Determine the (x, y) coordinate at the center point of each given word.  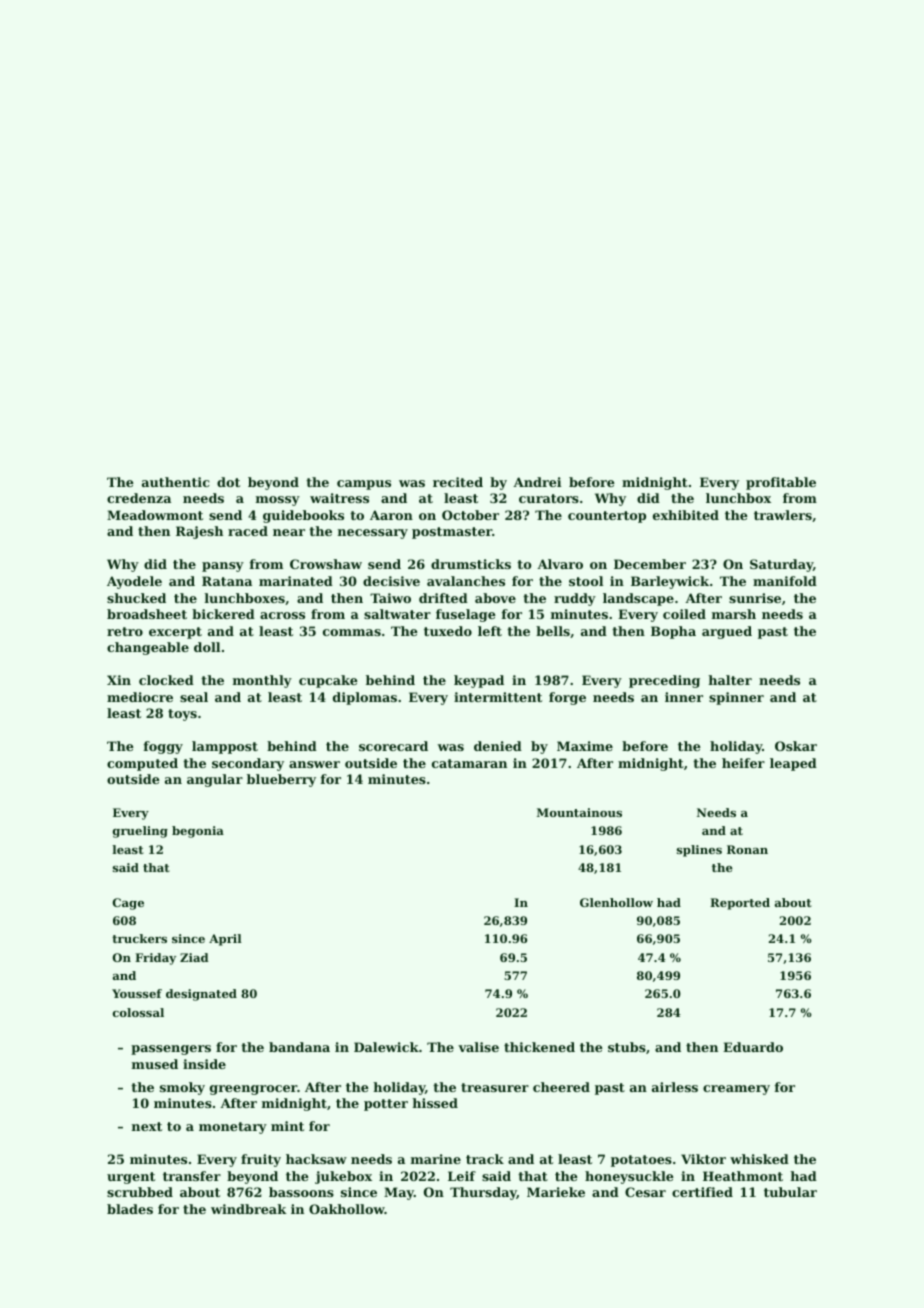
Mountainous (579, 812)
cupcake (328, 681)
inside (204, 1064)
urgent (131, 1178)
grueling (140, 832)
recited (458, 482)
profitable (781, 483)
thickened (539, 1047)
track (485, 1159)
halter (730, 680)
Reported (740, 904)
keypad (479, 681)
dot (228, 482)
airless (675, 1087)
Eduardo (753, 1047)
